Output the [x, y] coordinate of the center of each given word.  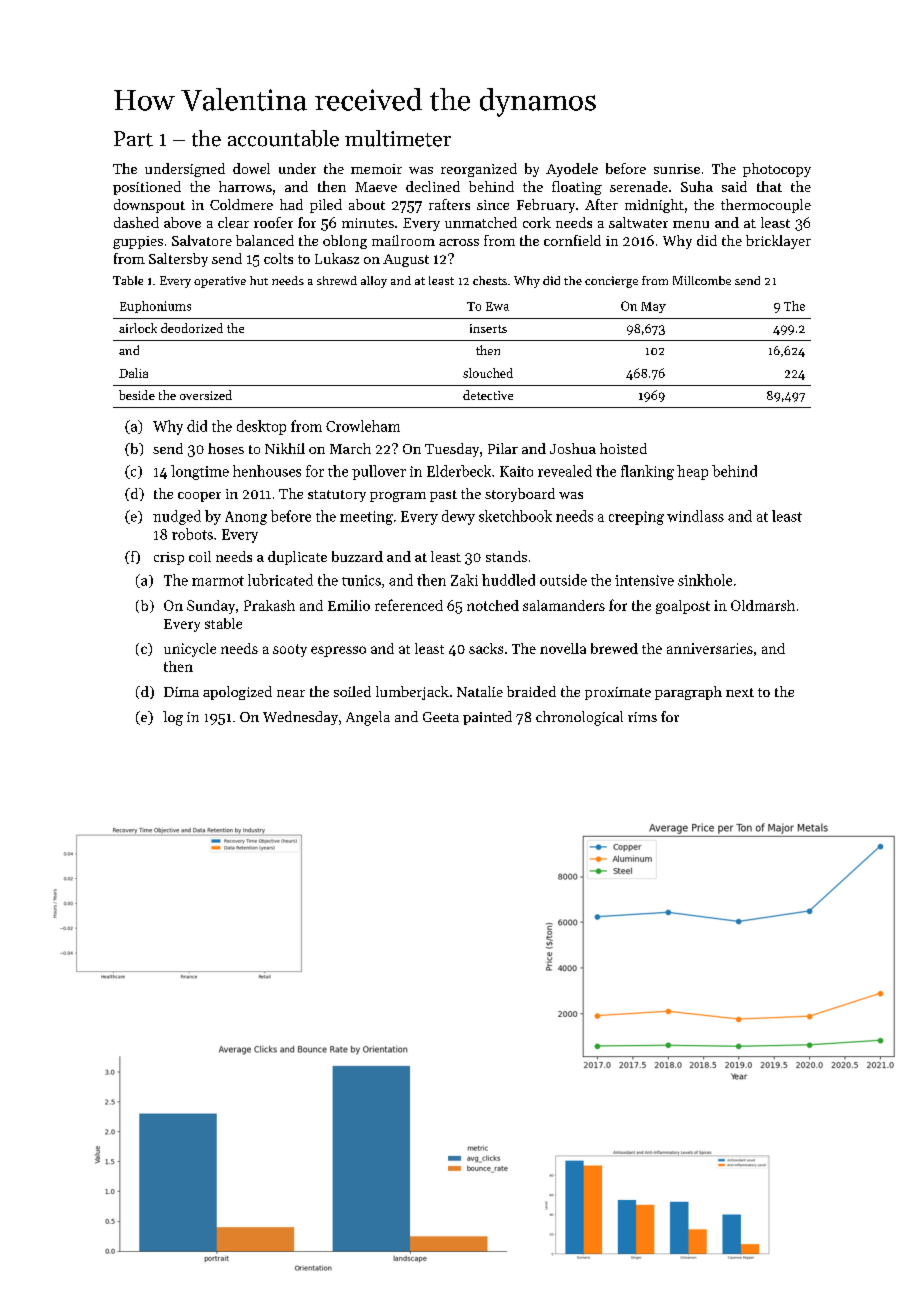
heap [692, 472]
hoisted [623, 448]
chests [490, 280]
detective [488, 395]
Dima [181, 692]
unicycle [190, 650]
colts [278, 258]
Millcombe [702, 280]
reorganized [479, 170]
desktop [261, 427]
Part [133, 139]
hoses [226, 448]
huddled [508, 580]
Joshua [573, 448]
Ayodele [572, 170]
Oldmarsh [763, 605]
